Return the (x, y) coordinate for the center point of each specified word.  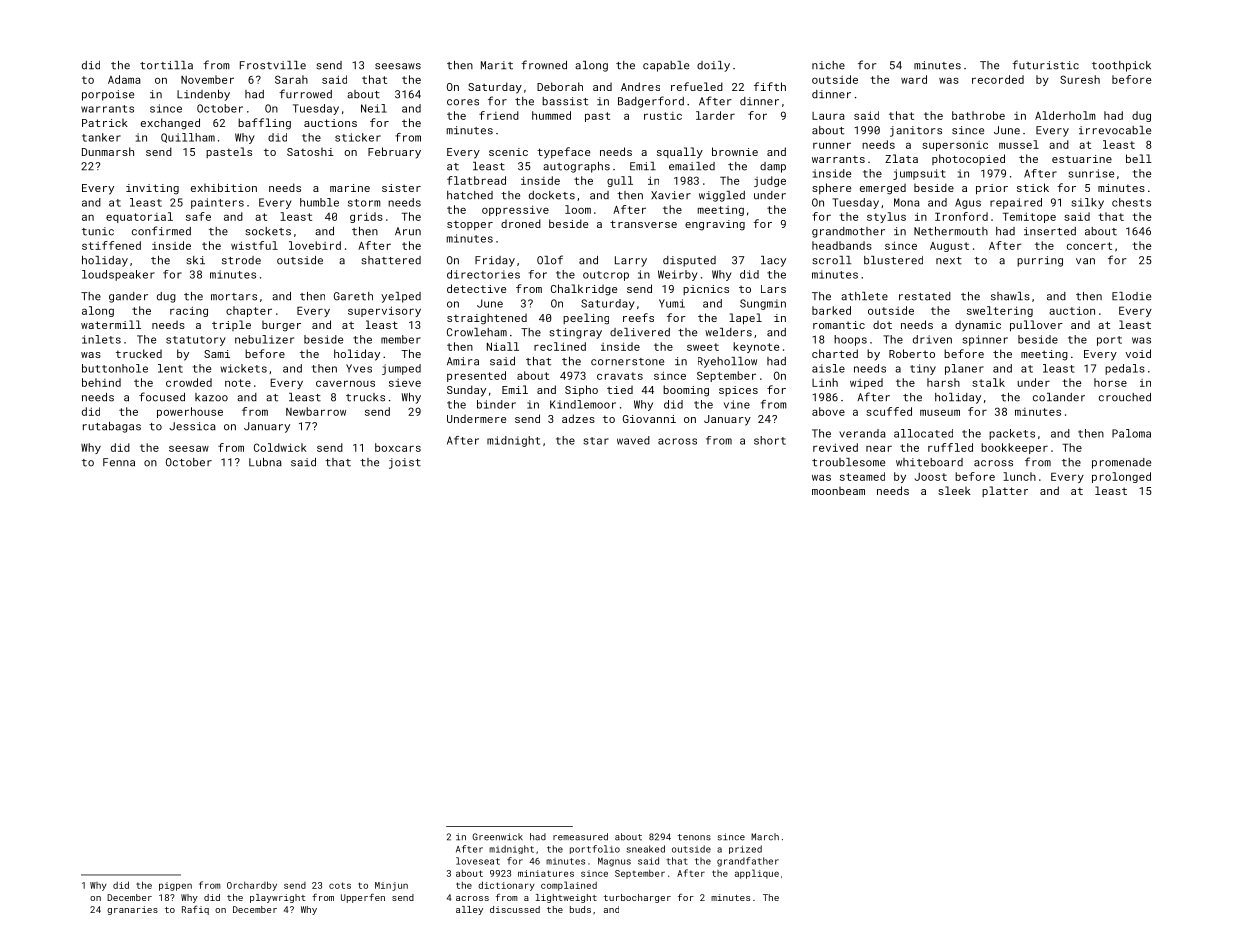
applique (757, 874)
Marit (497, 65)
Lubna (265, 462)
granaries (132, 910)
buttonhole (115, 368)
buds (580, 909)
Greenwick (497, 837)
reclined (560, 346)
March (765, 837)
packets (1012, 434)
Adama (124, 79)
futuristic (1045, 65)
